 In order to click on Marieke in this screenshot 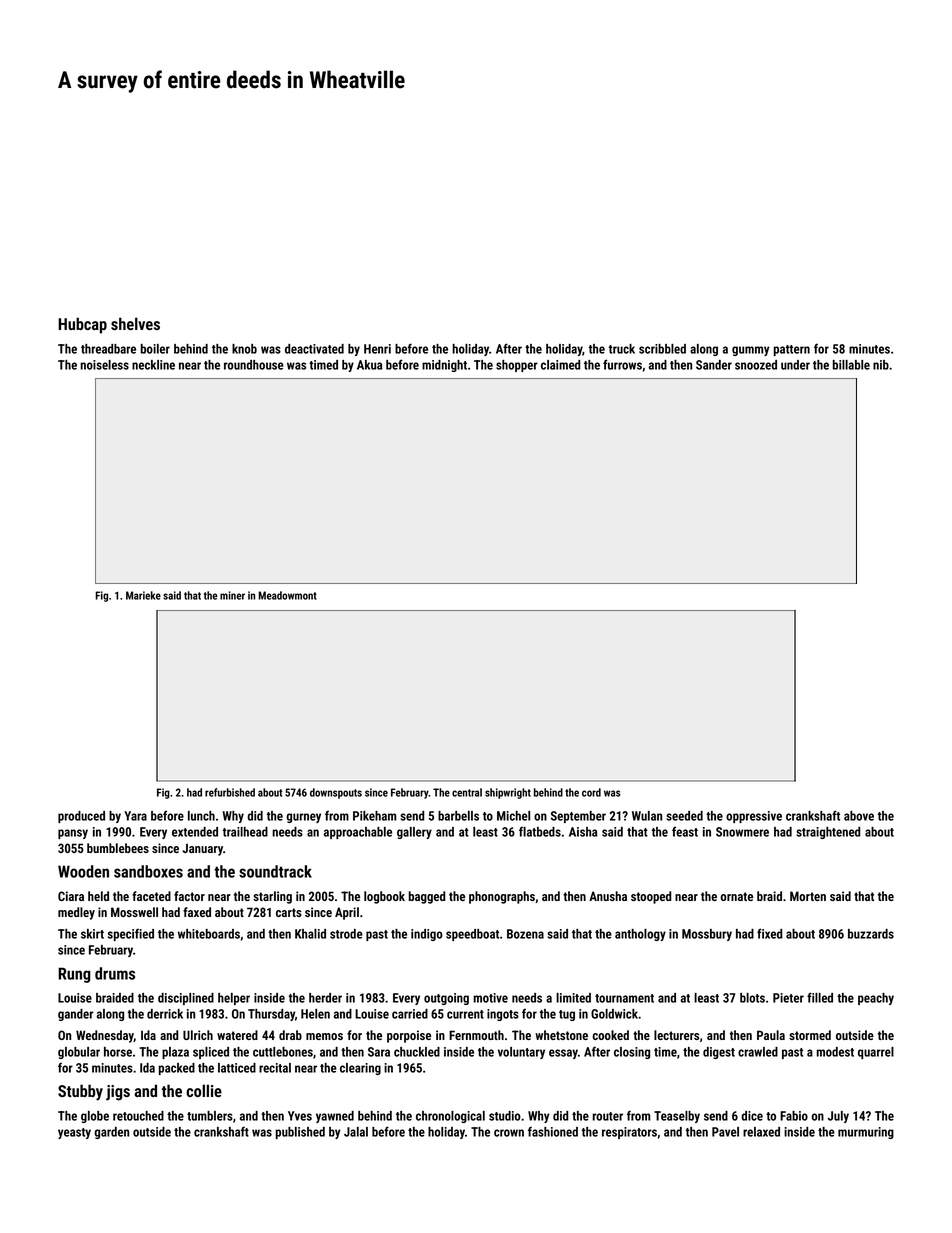, I will do `click(143, 595)`.
